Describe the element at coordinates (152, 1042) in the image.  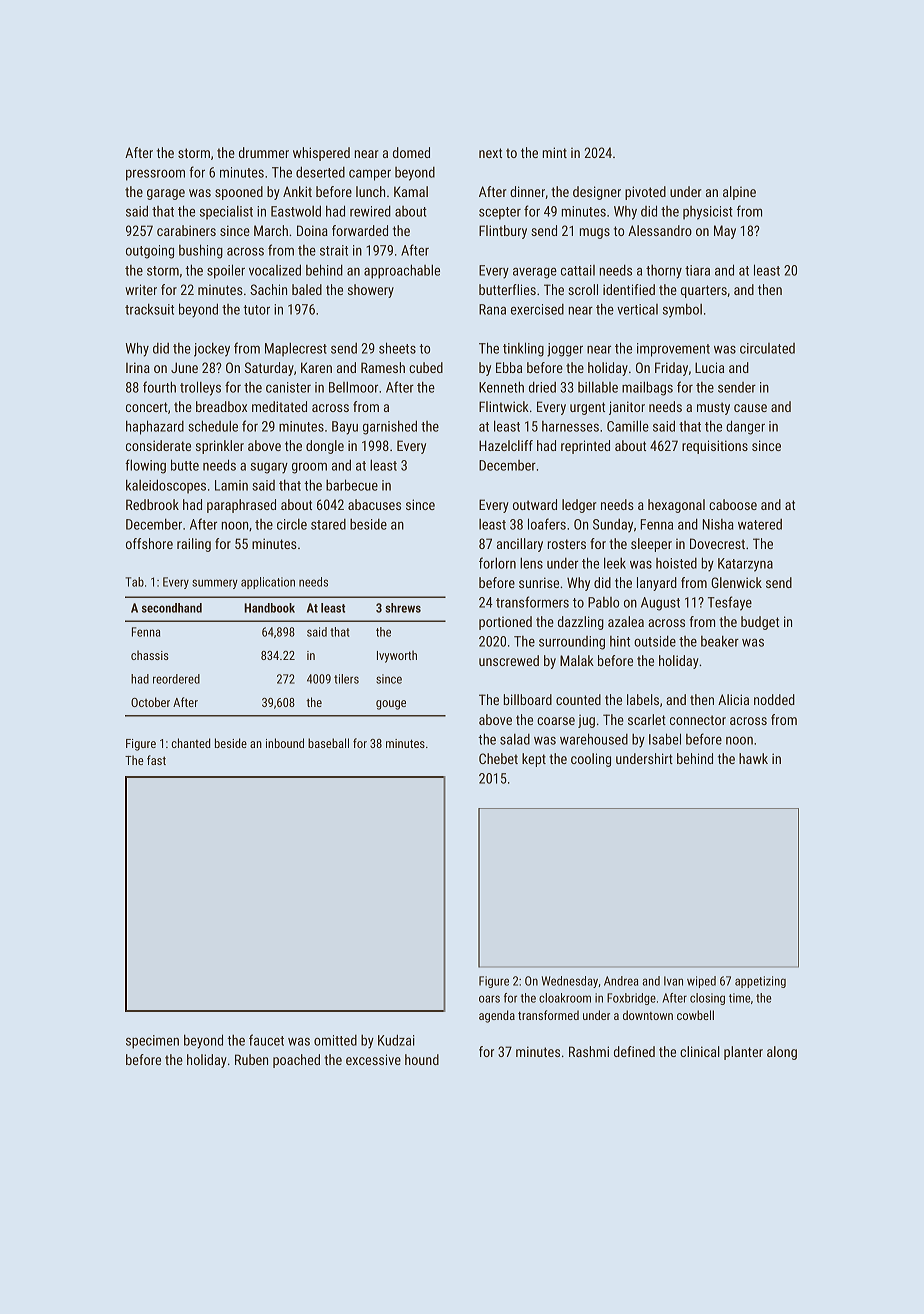
I see `specimen` at that location.
